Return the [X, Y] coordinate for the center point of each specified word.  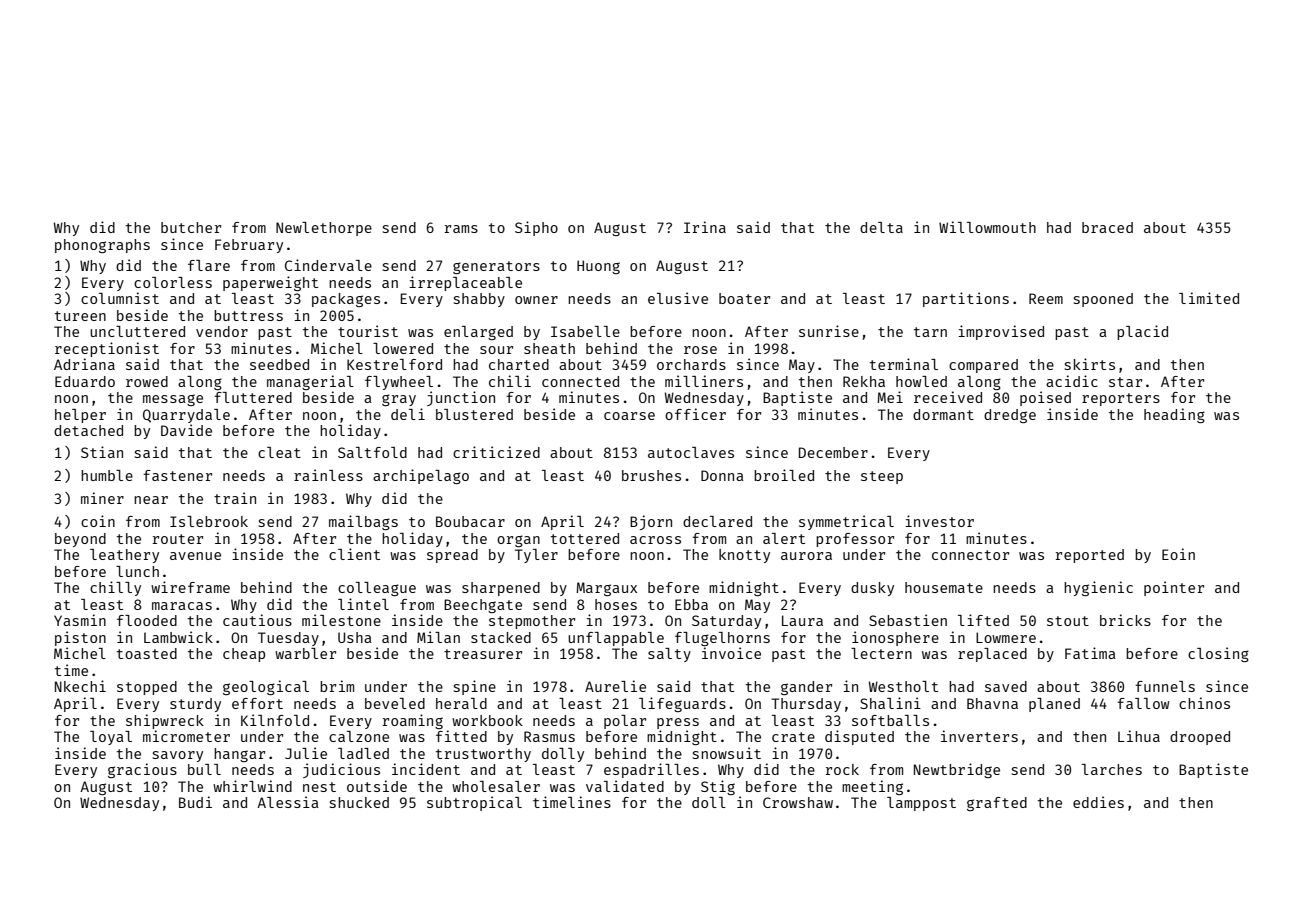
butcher [191, 227]
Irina [705, 227]
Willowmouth [987, 227]
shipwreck [165, 721]
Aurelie [615, 686]
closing [1218, 654]
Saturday [726, 622]
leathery [124, 556]
